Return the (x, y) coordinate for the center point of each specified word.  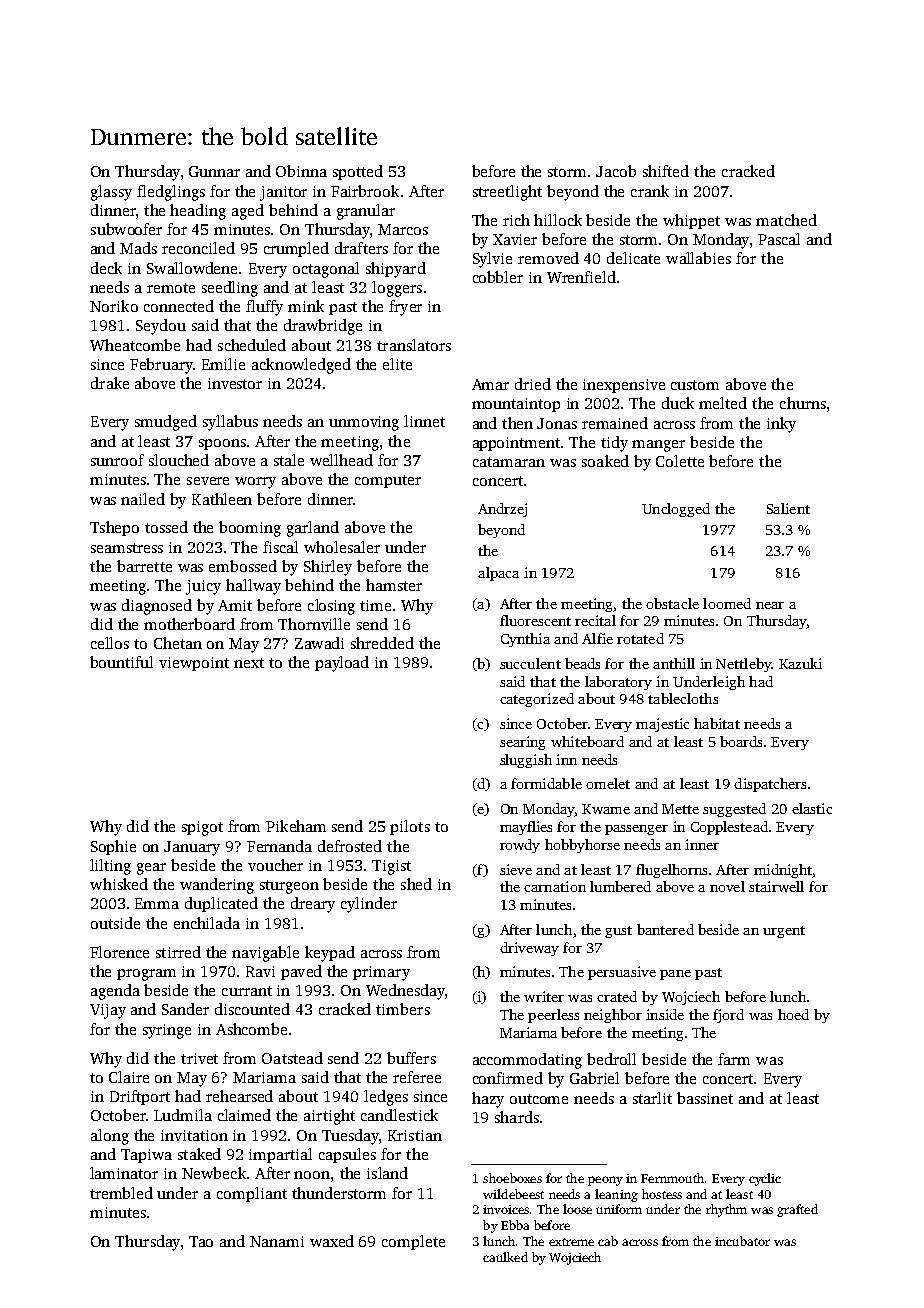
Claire (129, 1077)
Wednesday (405, 992)
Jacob (616, 171)
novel (727, 886)
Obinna (301, 171)
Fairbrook (365, 191)
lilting (110, 867)
